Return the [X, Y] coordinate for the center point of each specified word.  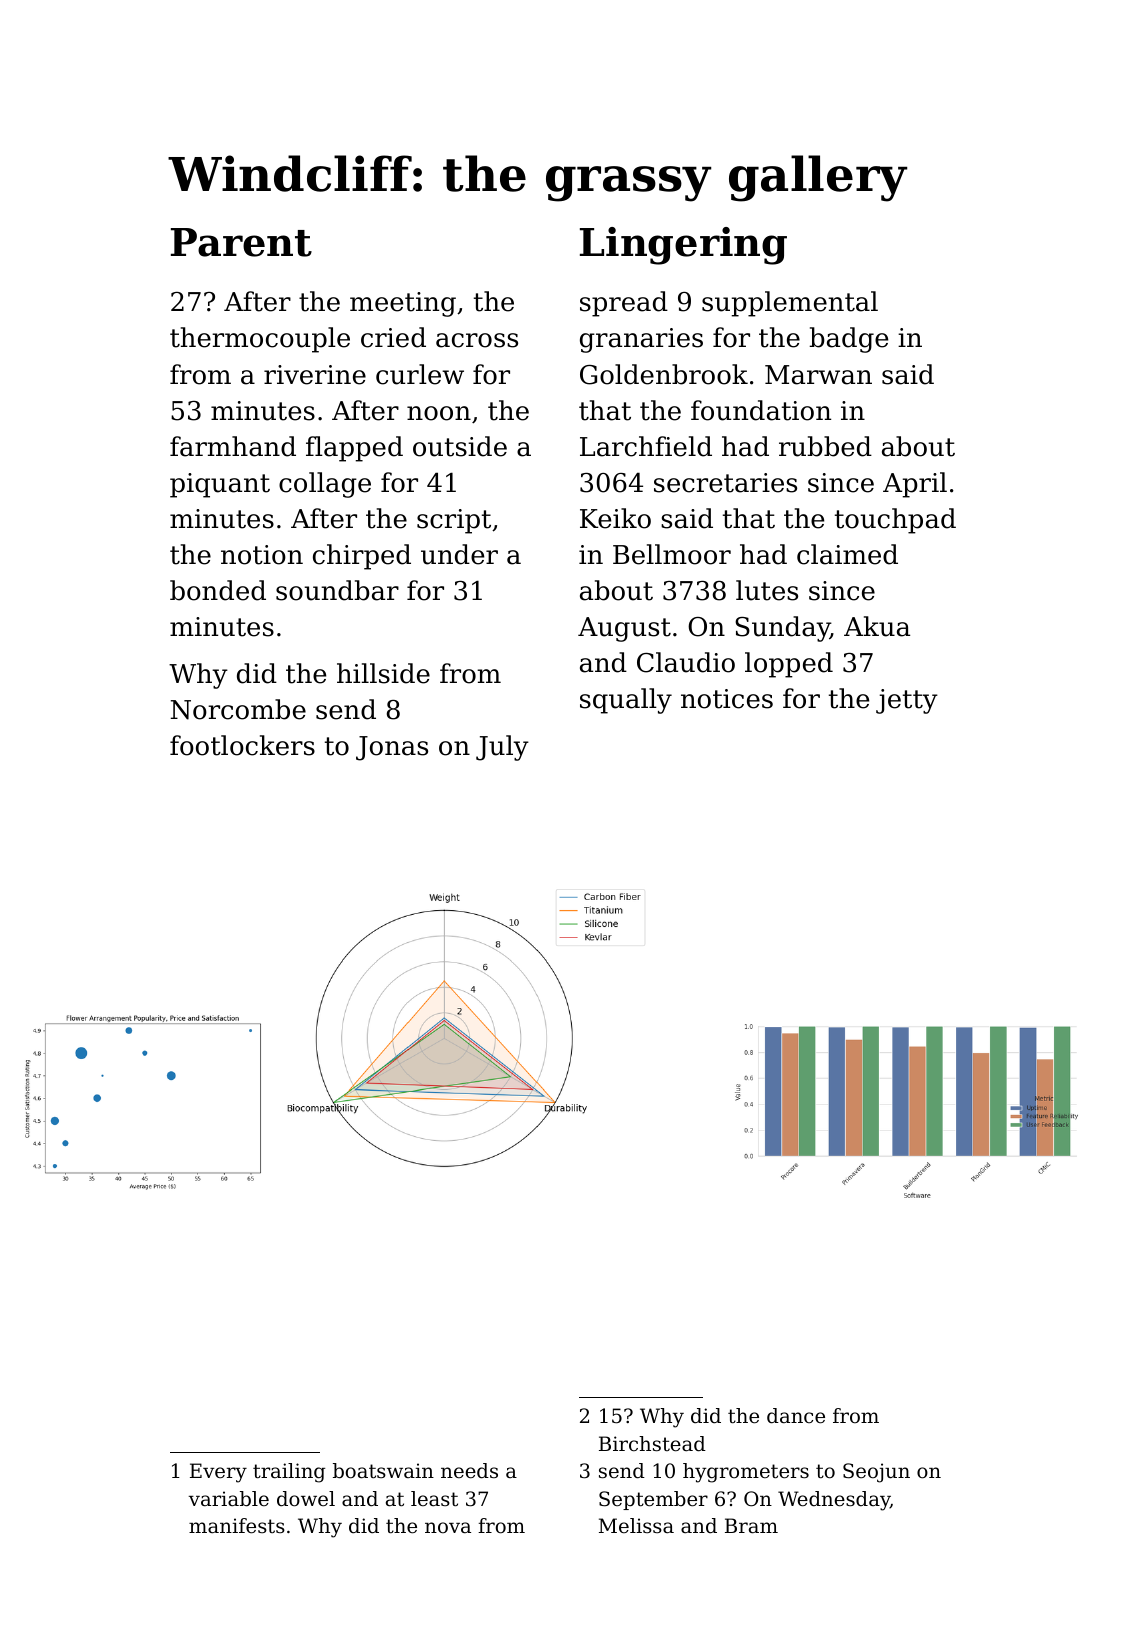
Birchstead [652, 1444]
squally [626, 701]
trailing [289, 1473]
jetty [907, 701]
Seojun [876, 1473]
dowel [306, 1499]
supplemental [790, 304]
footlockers [242, 745]
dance [796, 1416]
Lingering [683, 246]
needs [469, 1471]
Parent [241, 242]
